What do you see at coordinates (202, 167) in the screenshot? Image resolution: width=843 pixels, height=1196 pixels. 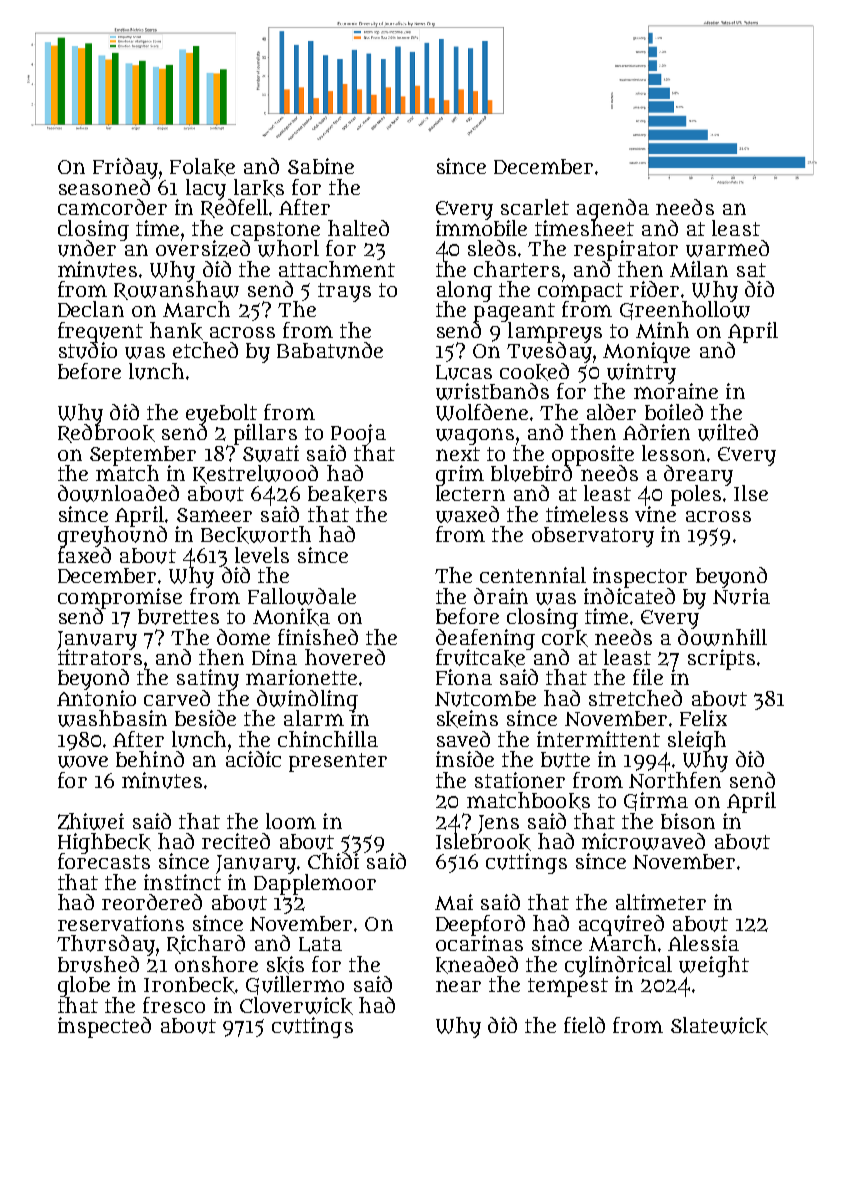 I see `Folake` at bounding box center [202, 167].
